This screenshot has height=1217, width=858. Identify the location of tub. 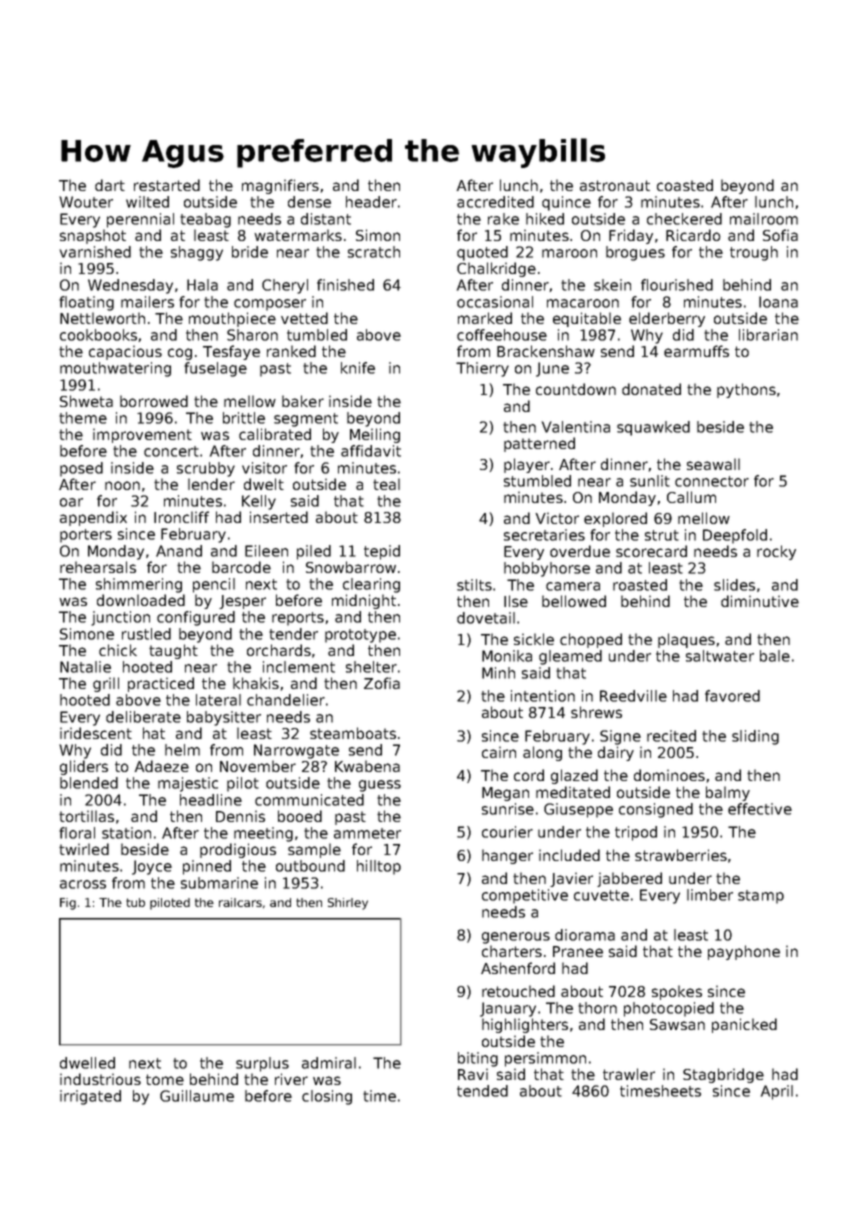
(135, 902).
